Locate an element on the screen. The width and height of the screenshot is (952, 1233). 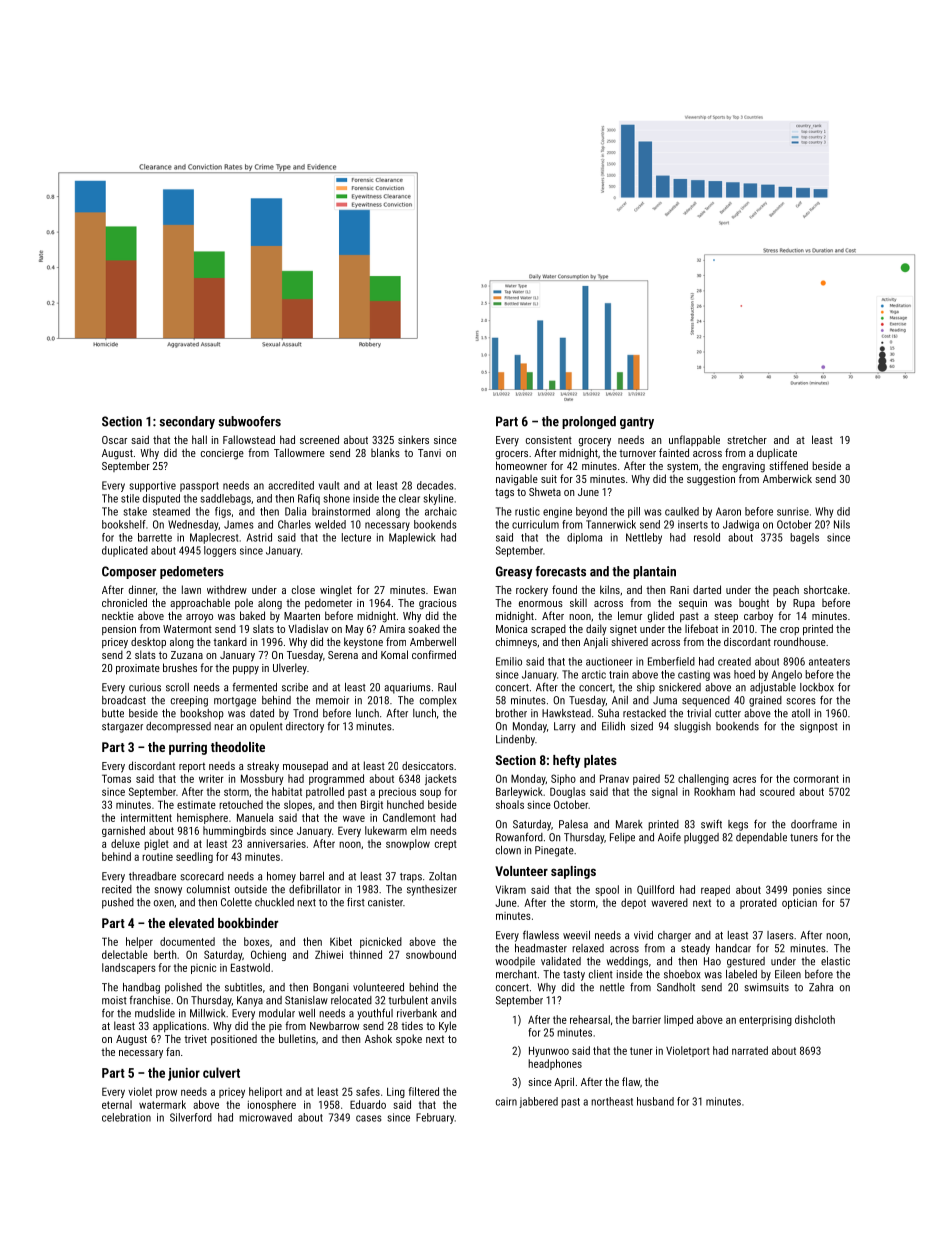
moist is located at coordinates (114, 1000).
